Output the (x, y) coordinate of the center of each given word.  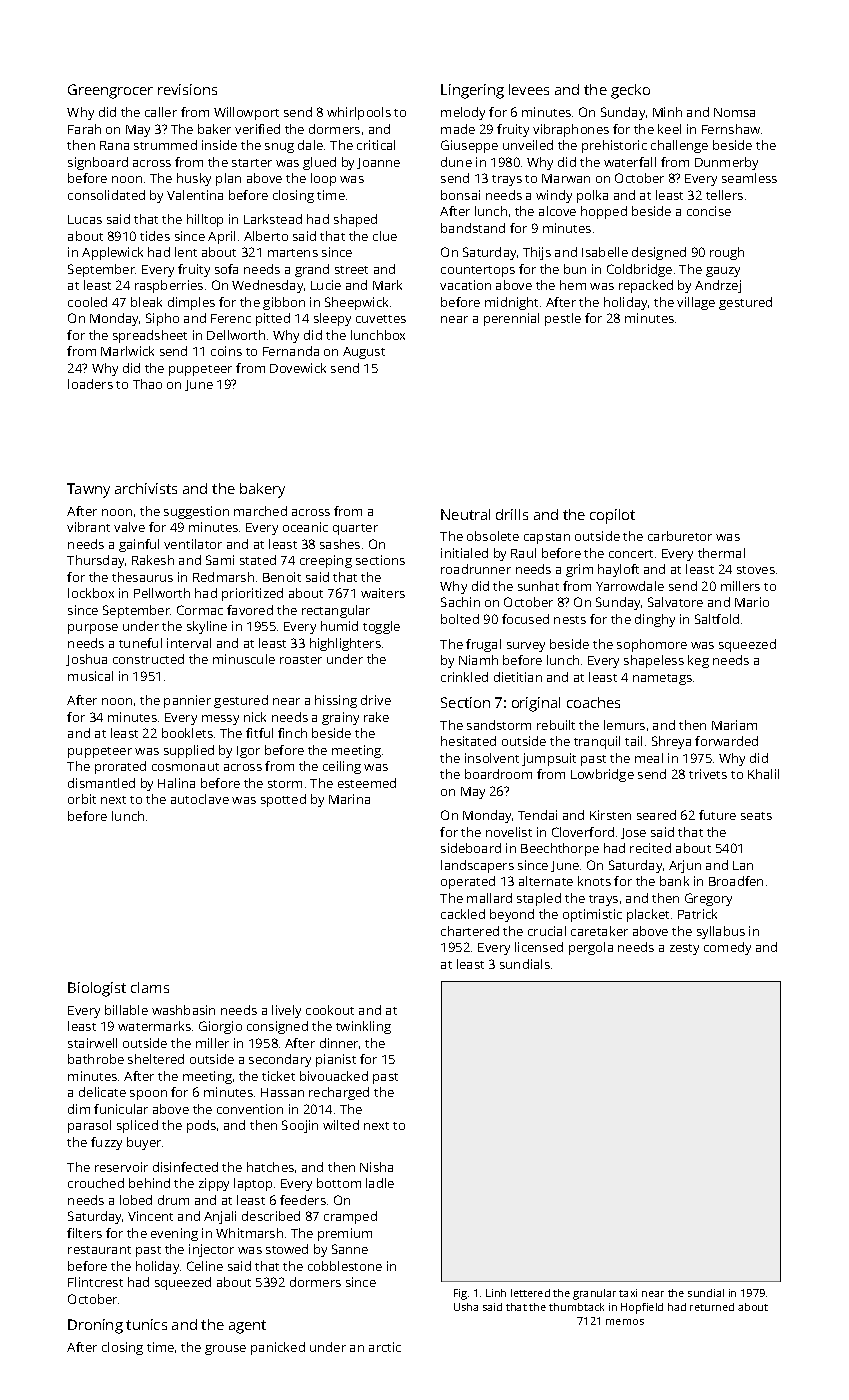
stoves (756, 570)
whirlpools (359, 113)
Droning (95, 1326)
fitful (259, 733)
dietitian (518, 677)
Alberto (266, 236)
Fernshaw (731, 129)
